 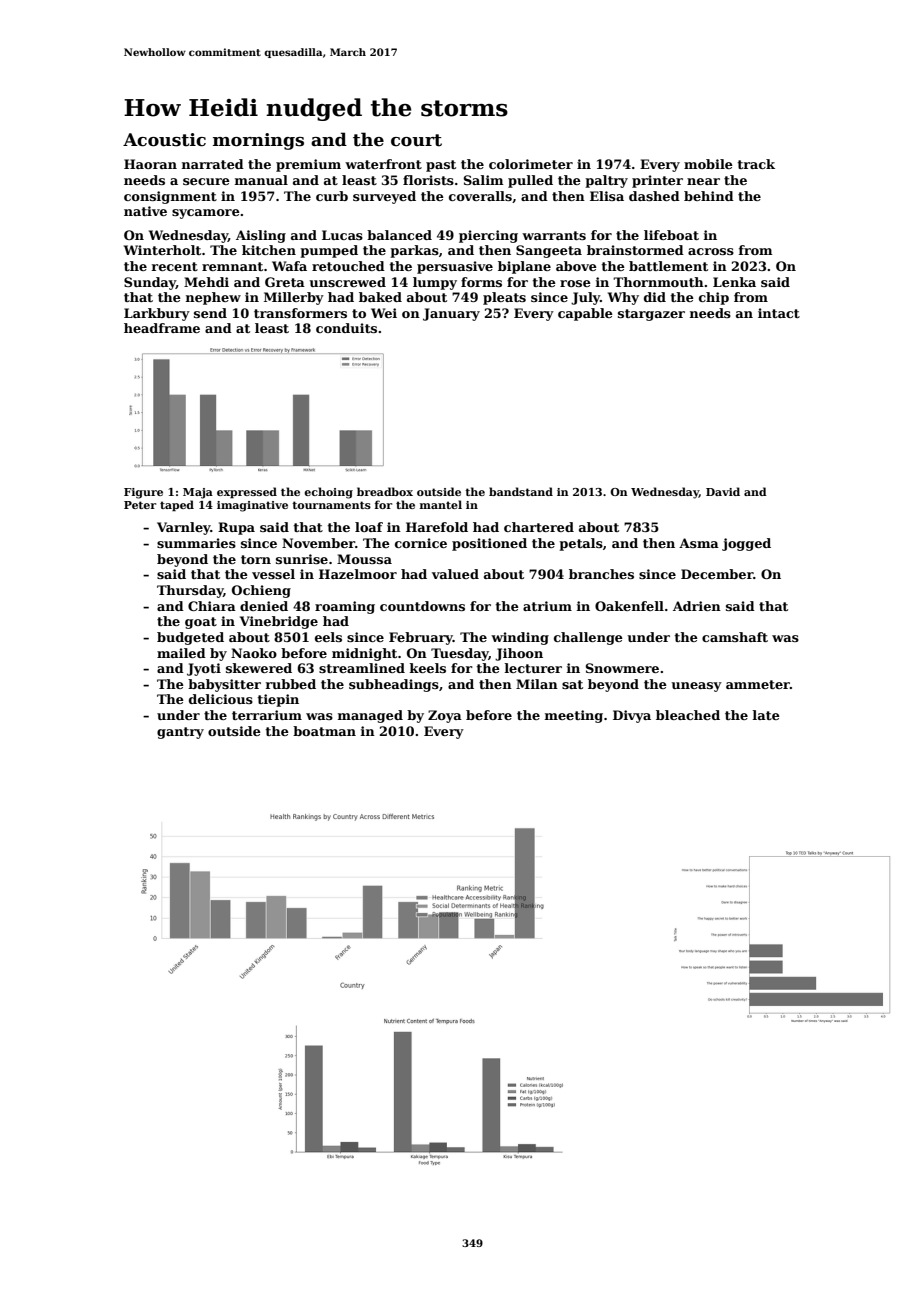 I want to click on conduits, so click(x=346, y=328).
